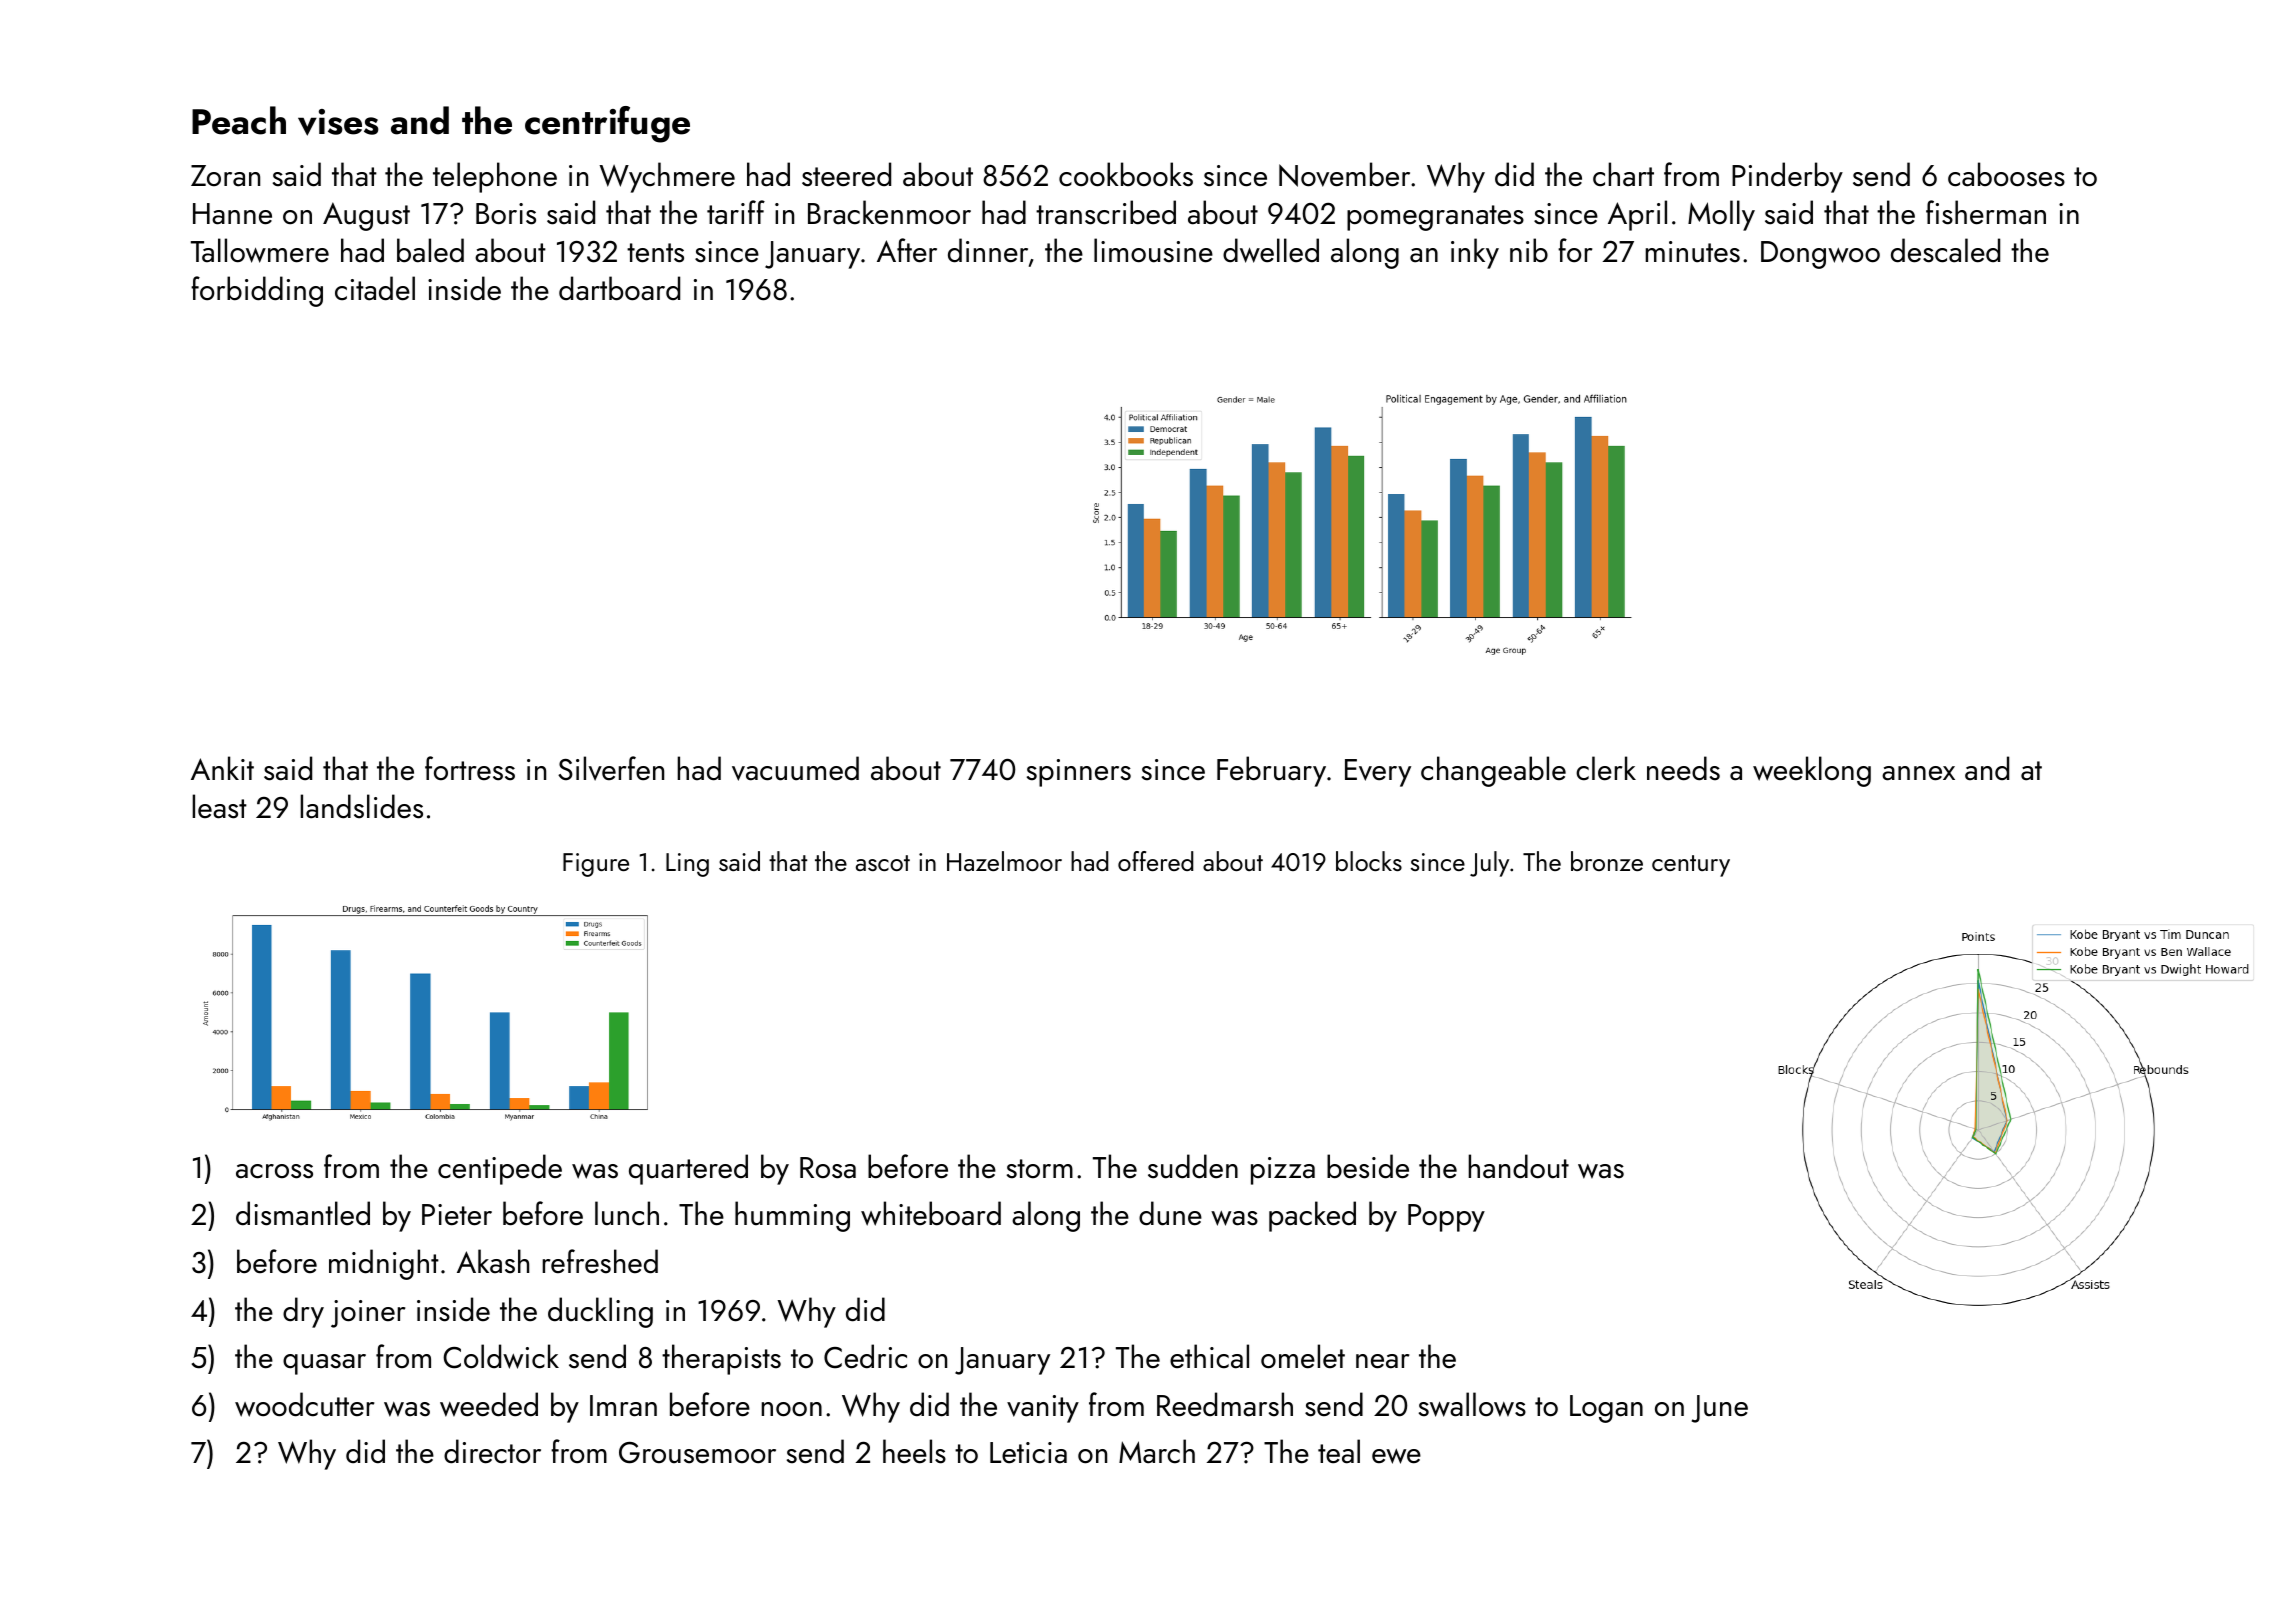 The height and width of the screenshot is (1620, 2292). Describe the element at coordinates (1692, 252) in the screenshot. I see `minutes` at that location.
